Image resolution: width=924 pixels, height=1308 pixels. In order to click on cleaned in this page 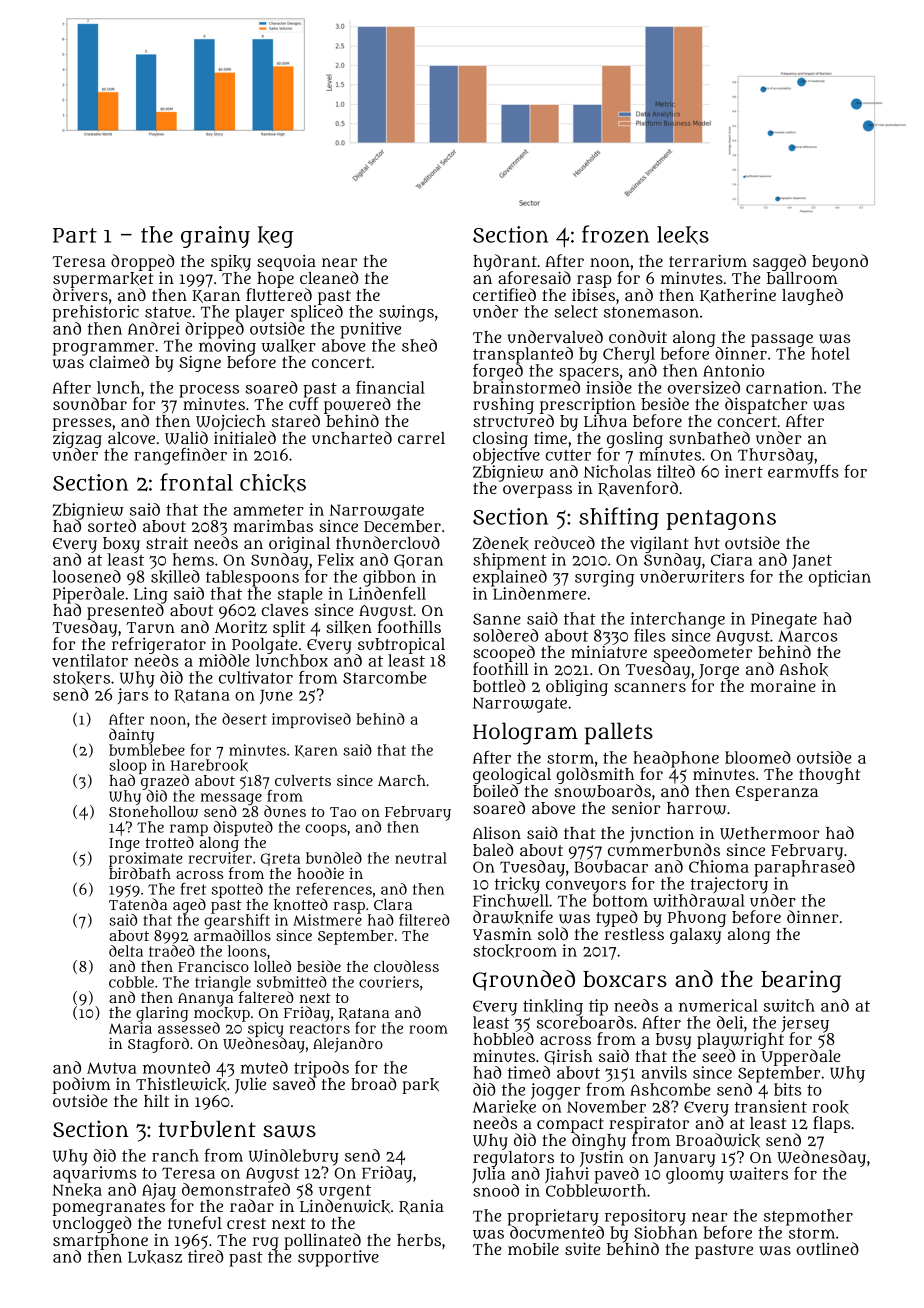, I will do `click(329, 277)`.
